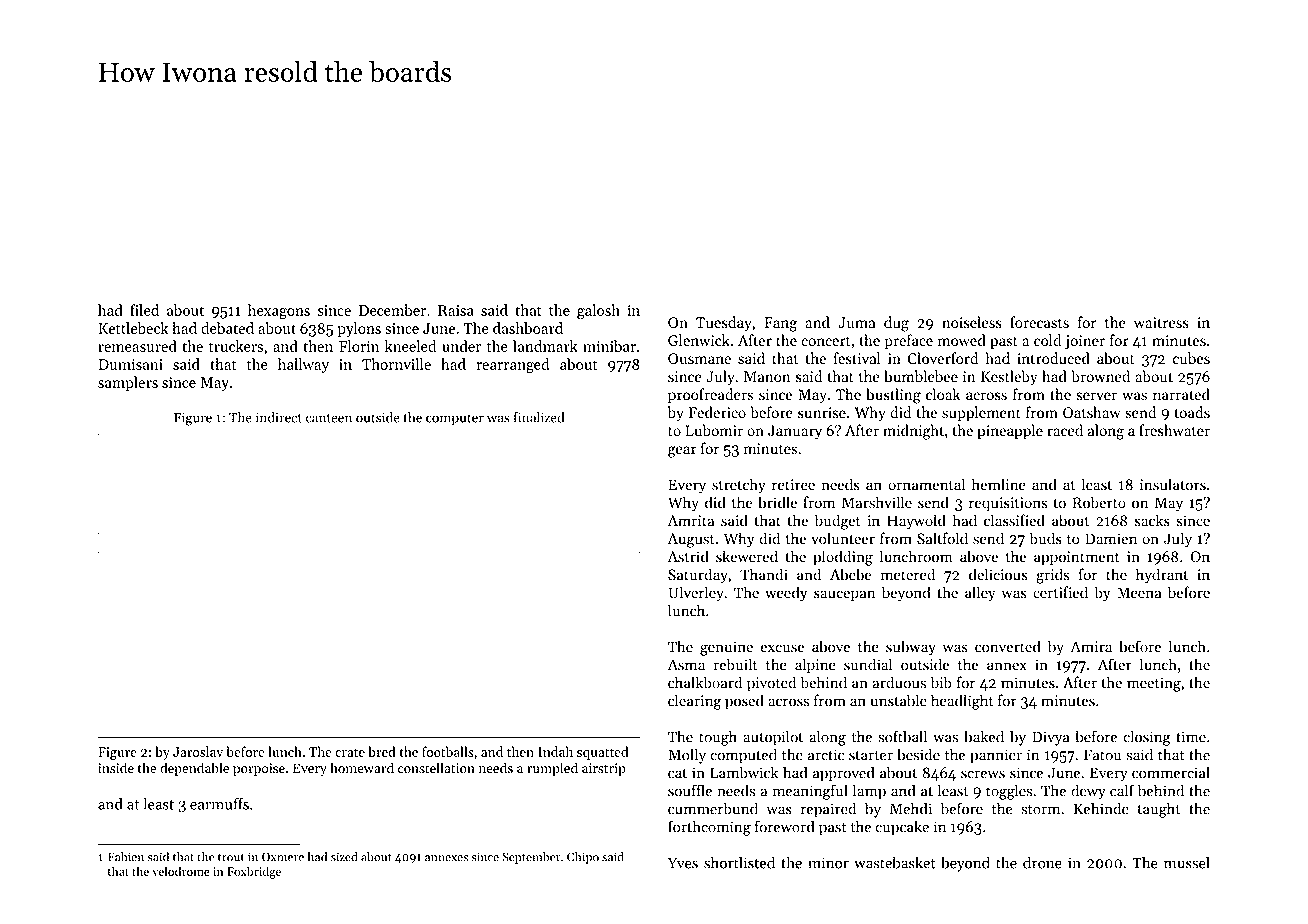 The image size is (1308, 924). What do you see at coordinates (329, 418) in the screenshot?
I see `canteen` at bounding box center [329, 418].
